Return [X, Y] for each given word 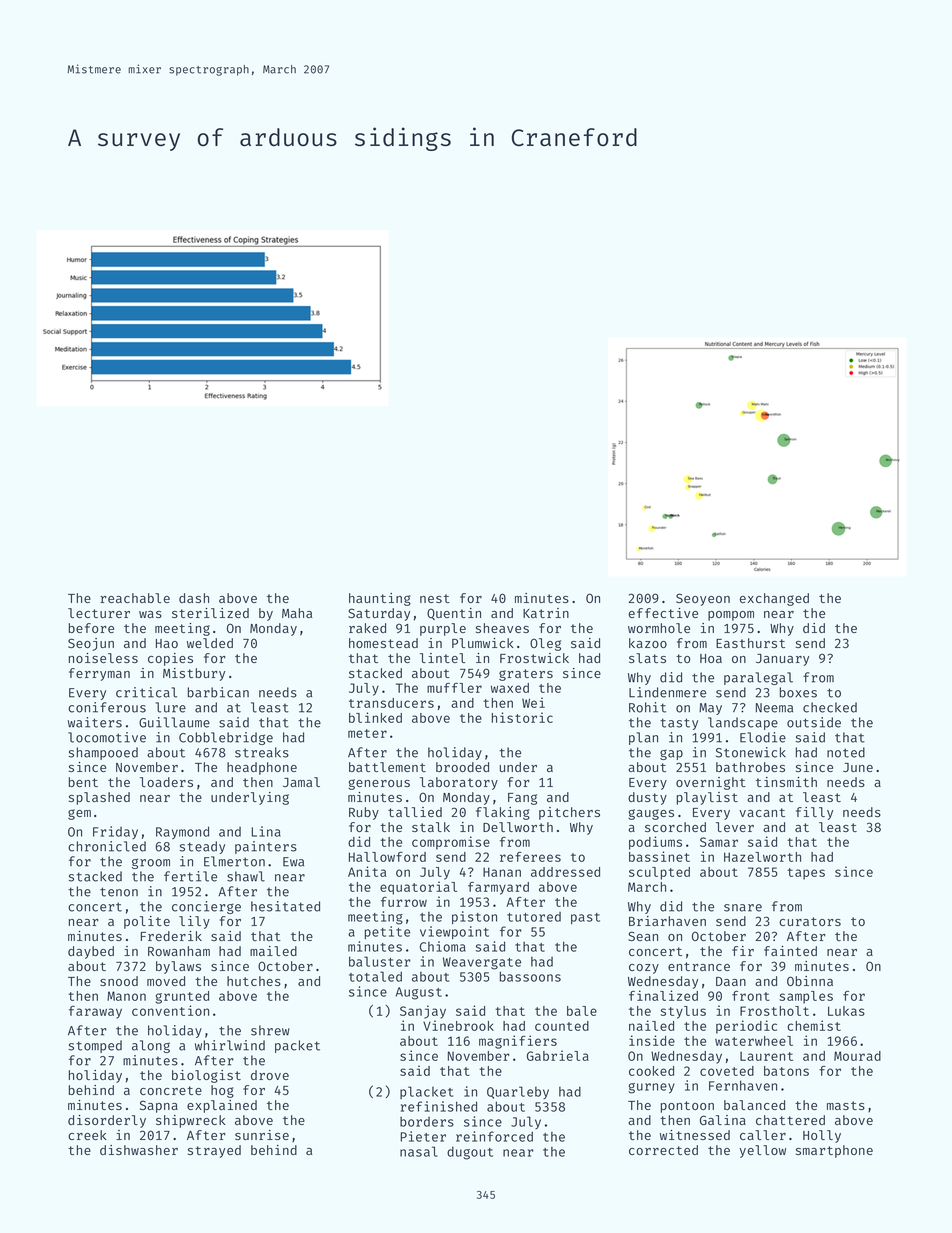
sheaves [502, 628]
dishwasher [139, 1150]
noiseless [103, 658]
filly [814, 813]
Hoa [711, 658]
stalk [431, 827]
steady [202, 847]
